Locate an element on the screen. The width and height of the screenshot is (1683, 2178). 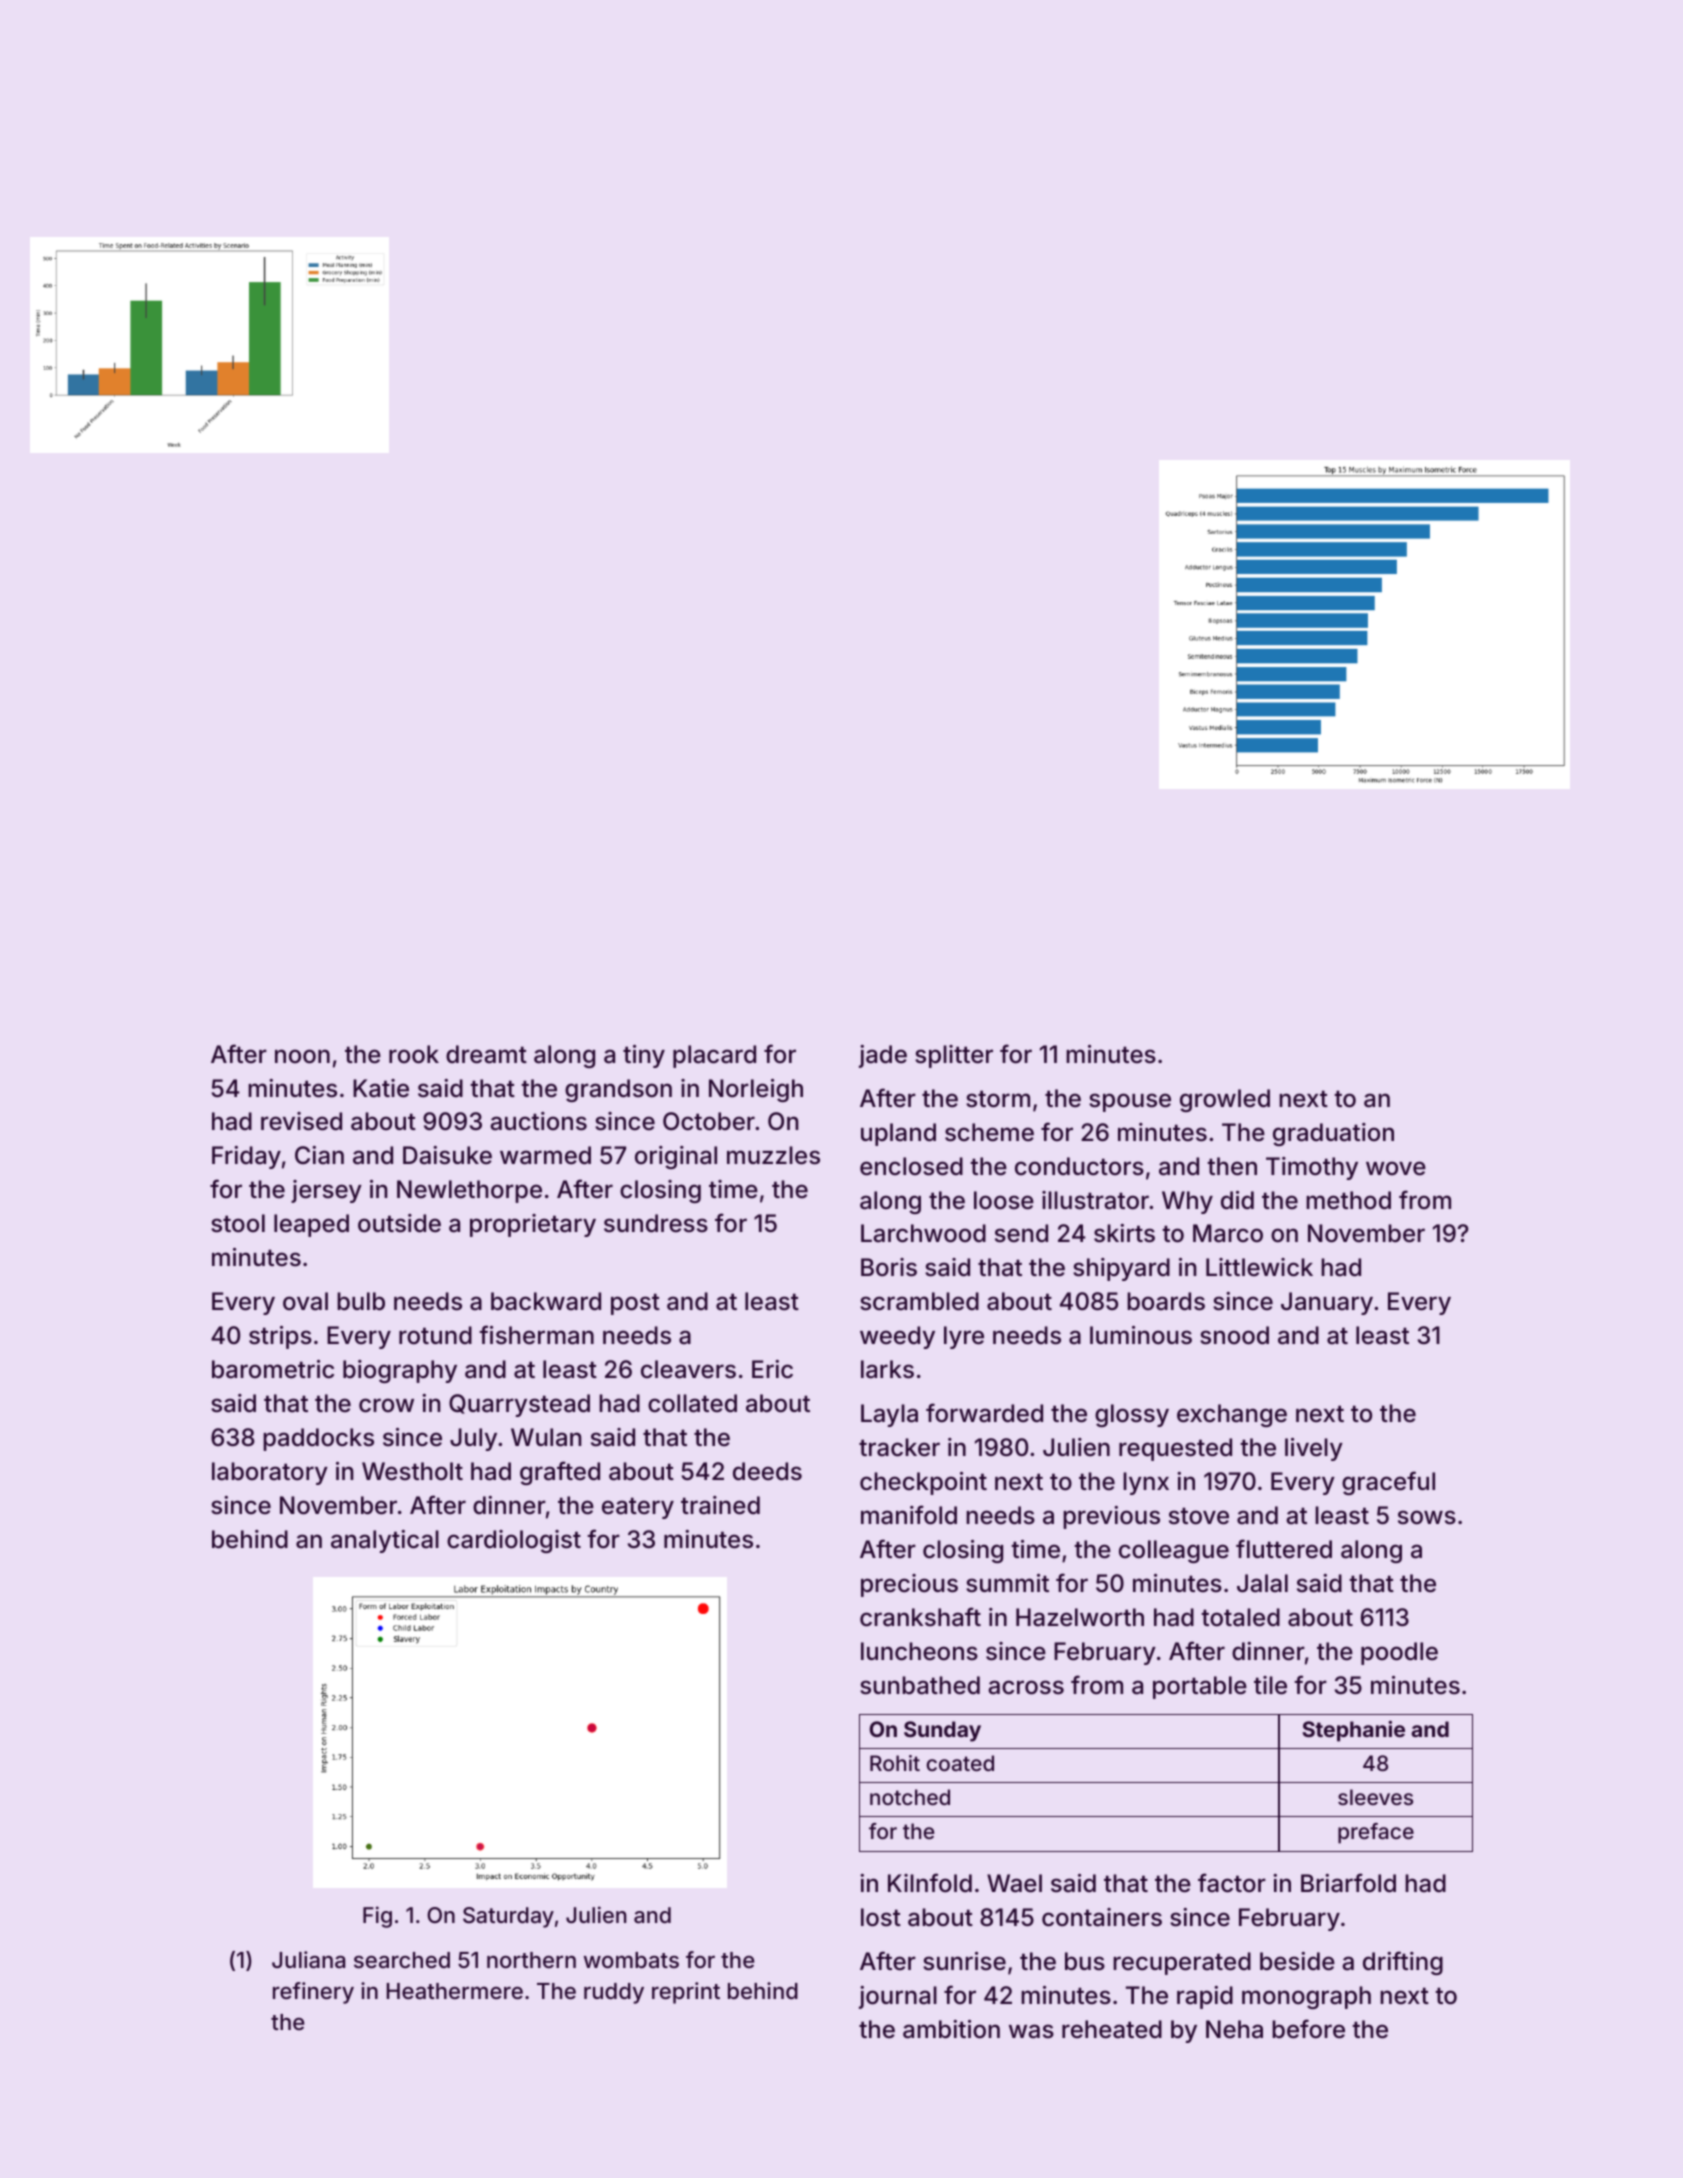
jade is located at coordinates (883, 1056).
